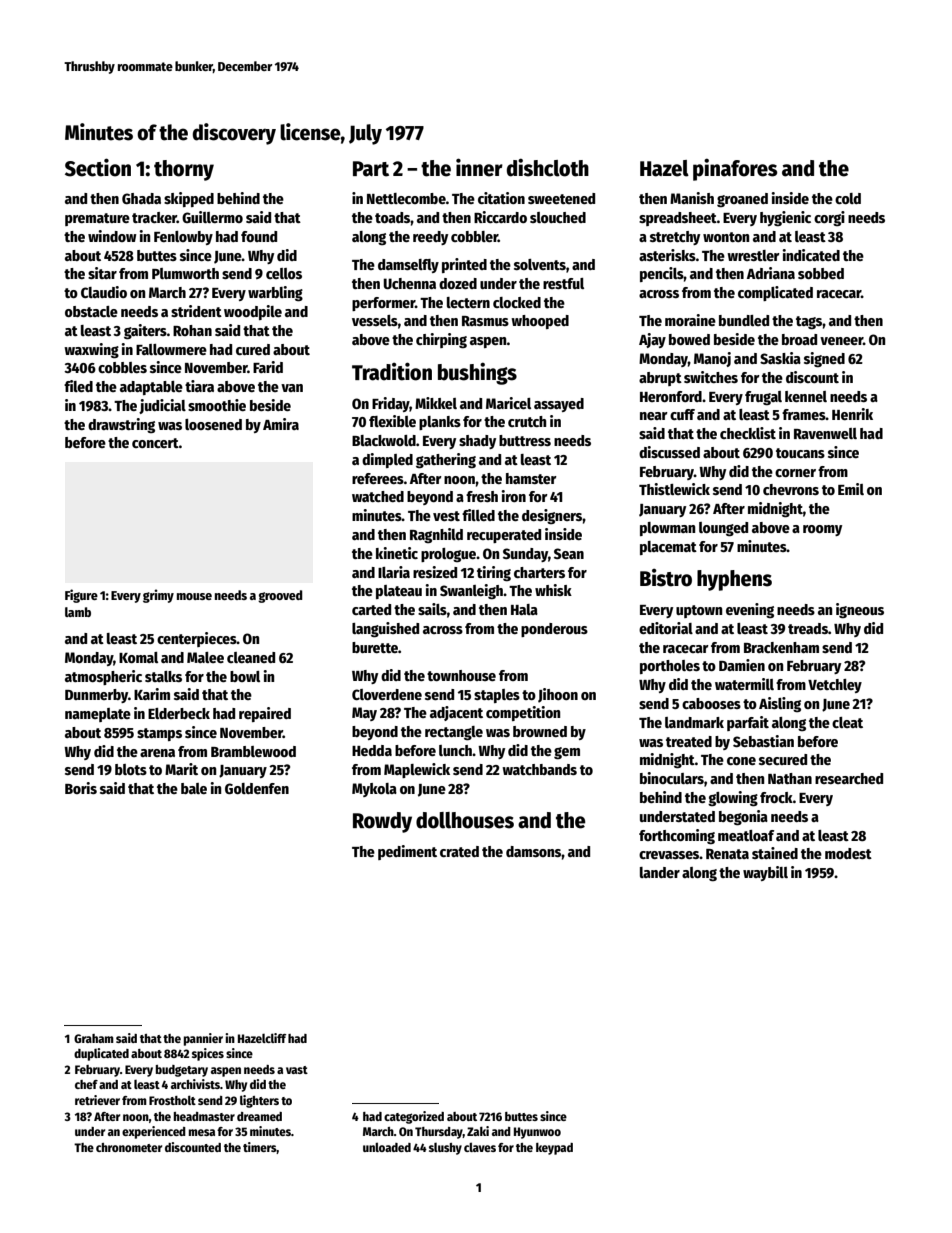 The image size is (952, 1233). What do you see at coordinates (735, 169) in the screenshot?
I see `pinafores` at bounding box center [735, 169].
